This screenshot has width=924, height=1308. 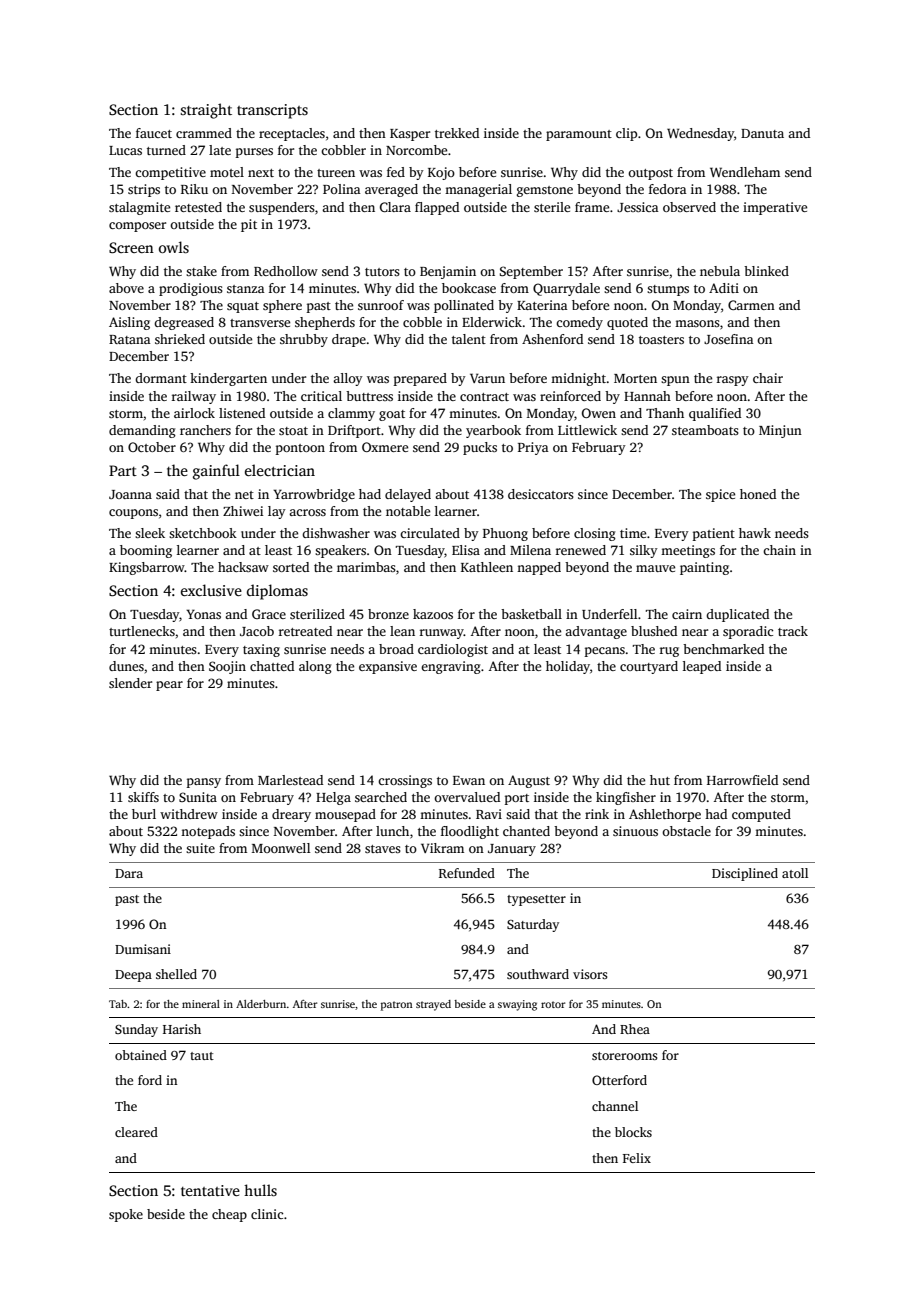 I want to click on channel, so click(x=615, y=1106).
